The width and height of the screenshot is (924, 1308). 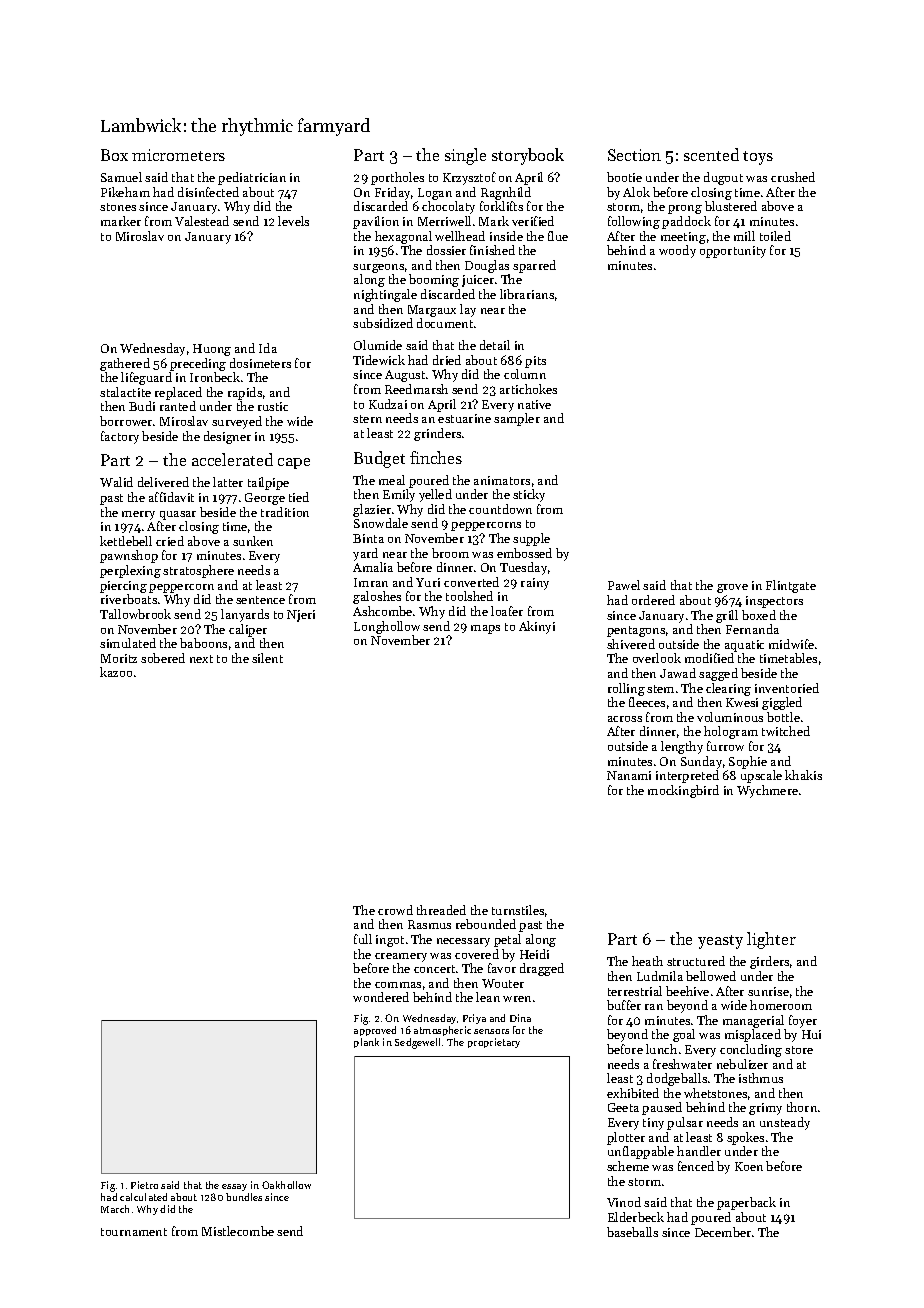 I want to click on sunrise, so click(x=768, y=991).
